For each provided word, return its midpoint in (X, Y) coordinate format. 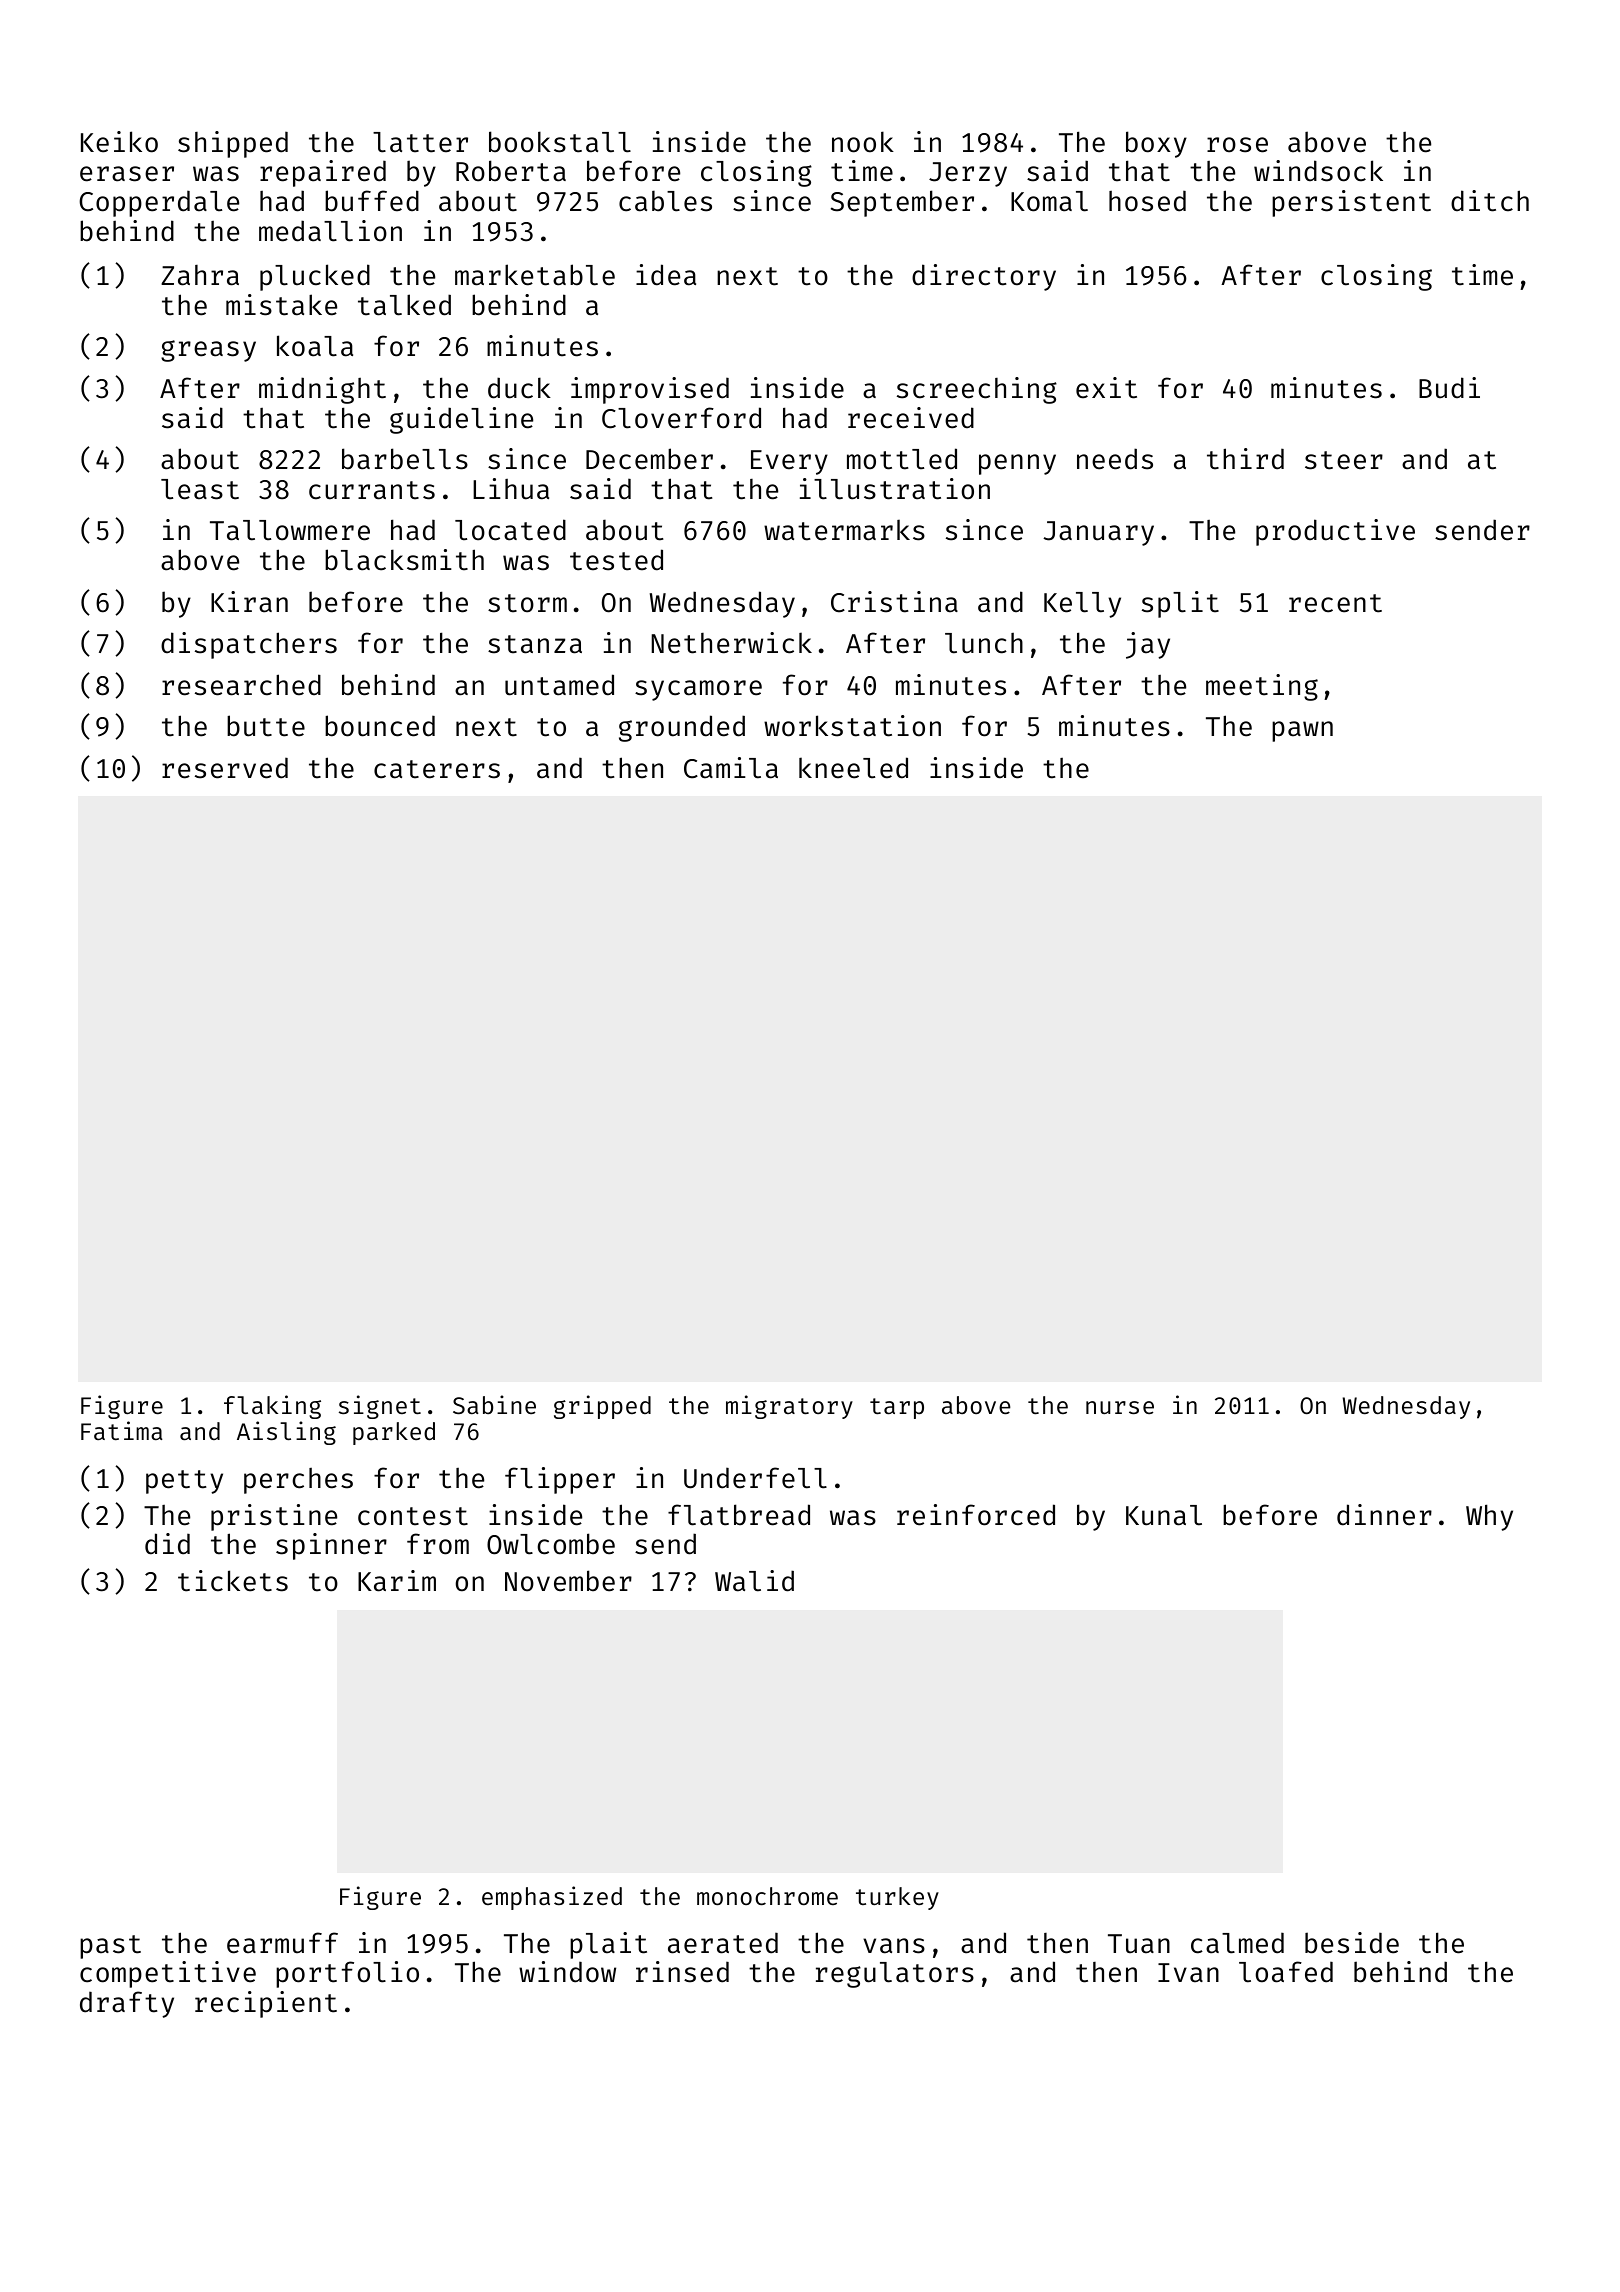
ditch (1490, 201)
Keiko (119, 142)
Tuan (1139, 1944)
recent (1335, 603)
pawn (1302, 731)
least (200, 489)
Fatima (121, 1430)
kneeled (853, 768)
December (649, 459)
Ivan (1188, 1973)
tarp (897, 1408)
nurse (1120, 1407)
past (110, 1947)
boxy (1156, 144)
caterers (437, 769)
